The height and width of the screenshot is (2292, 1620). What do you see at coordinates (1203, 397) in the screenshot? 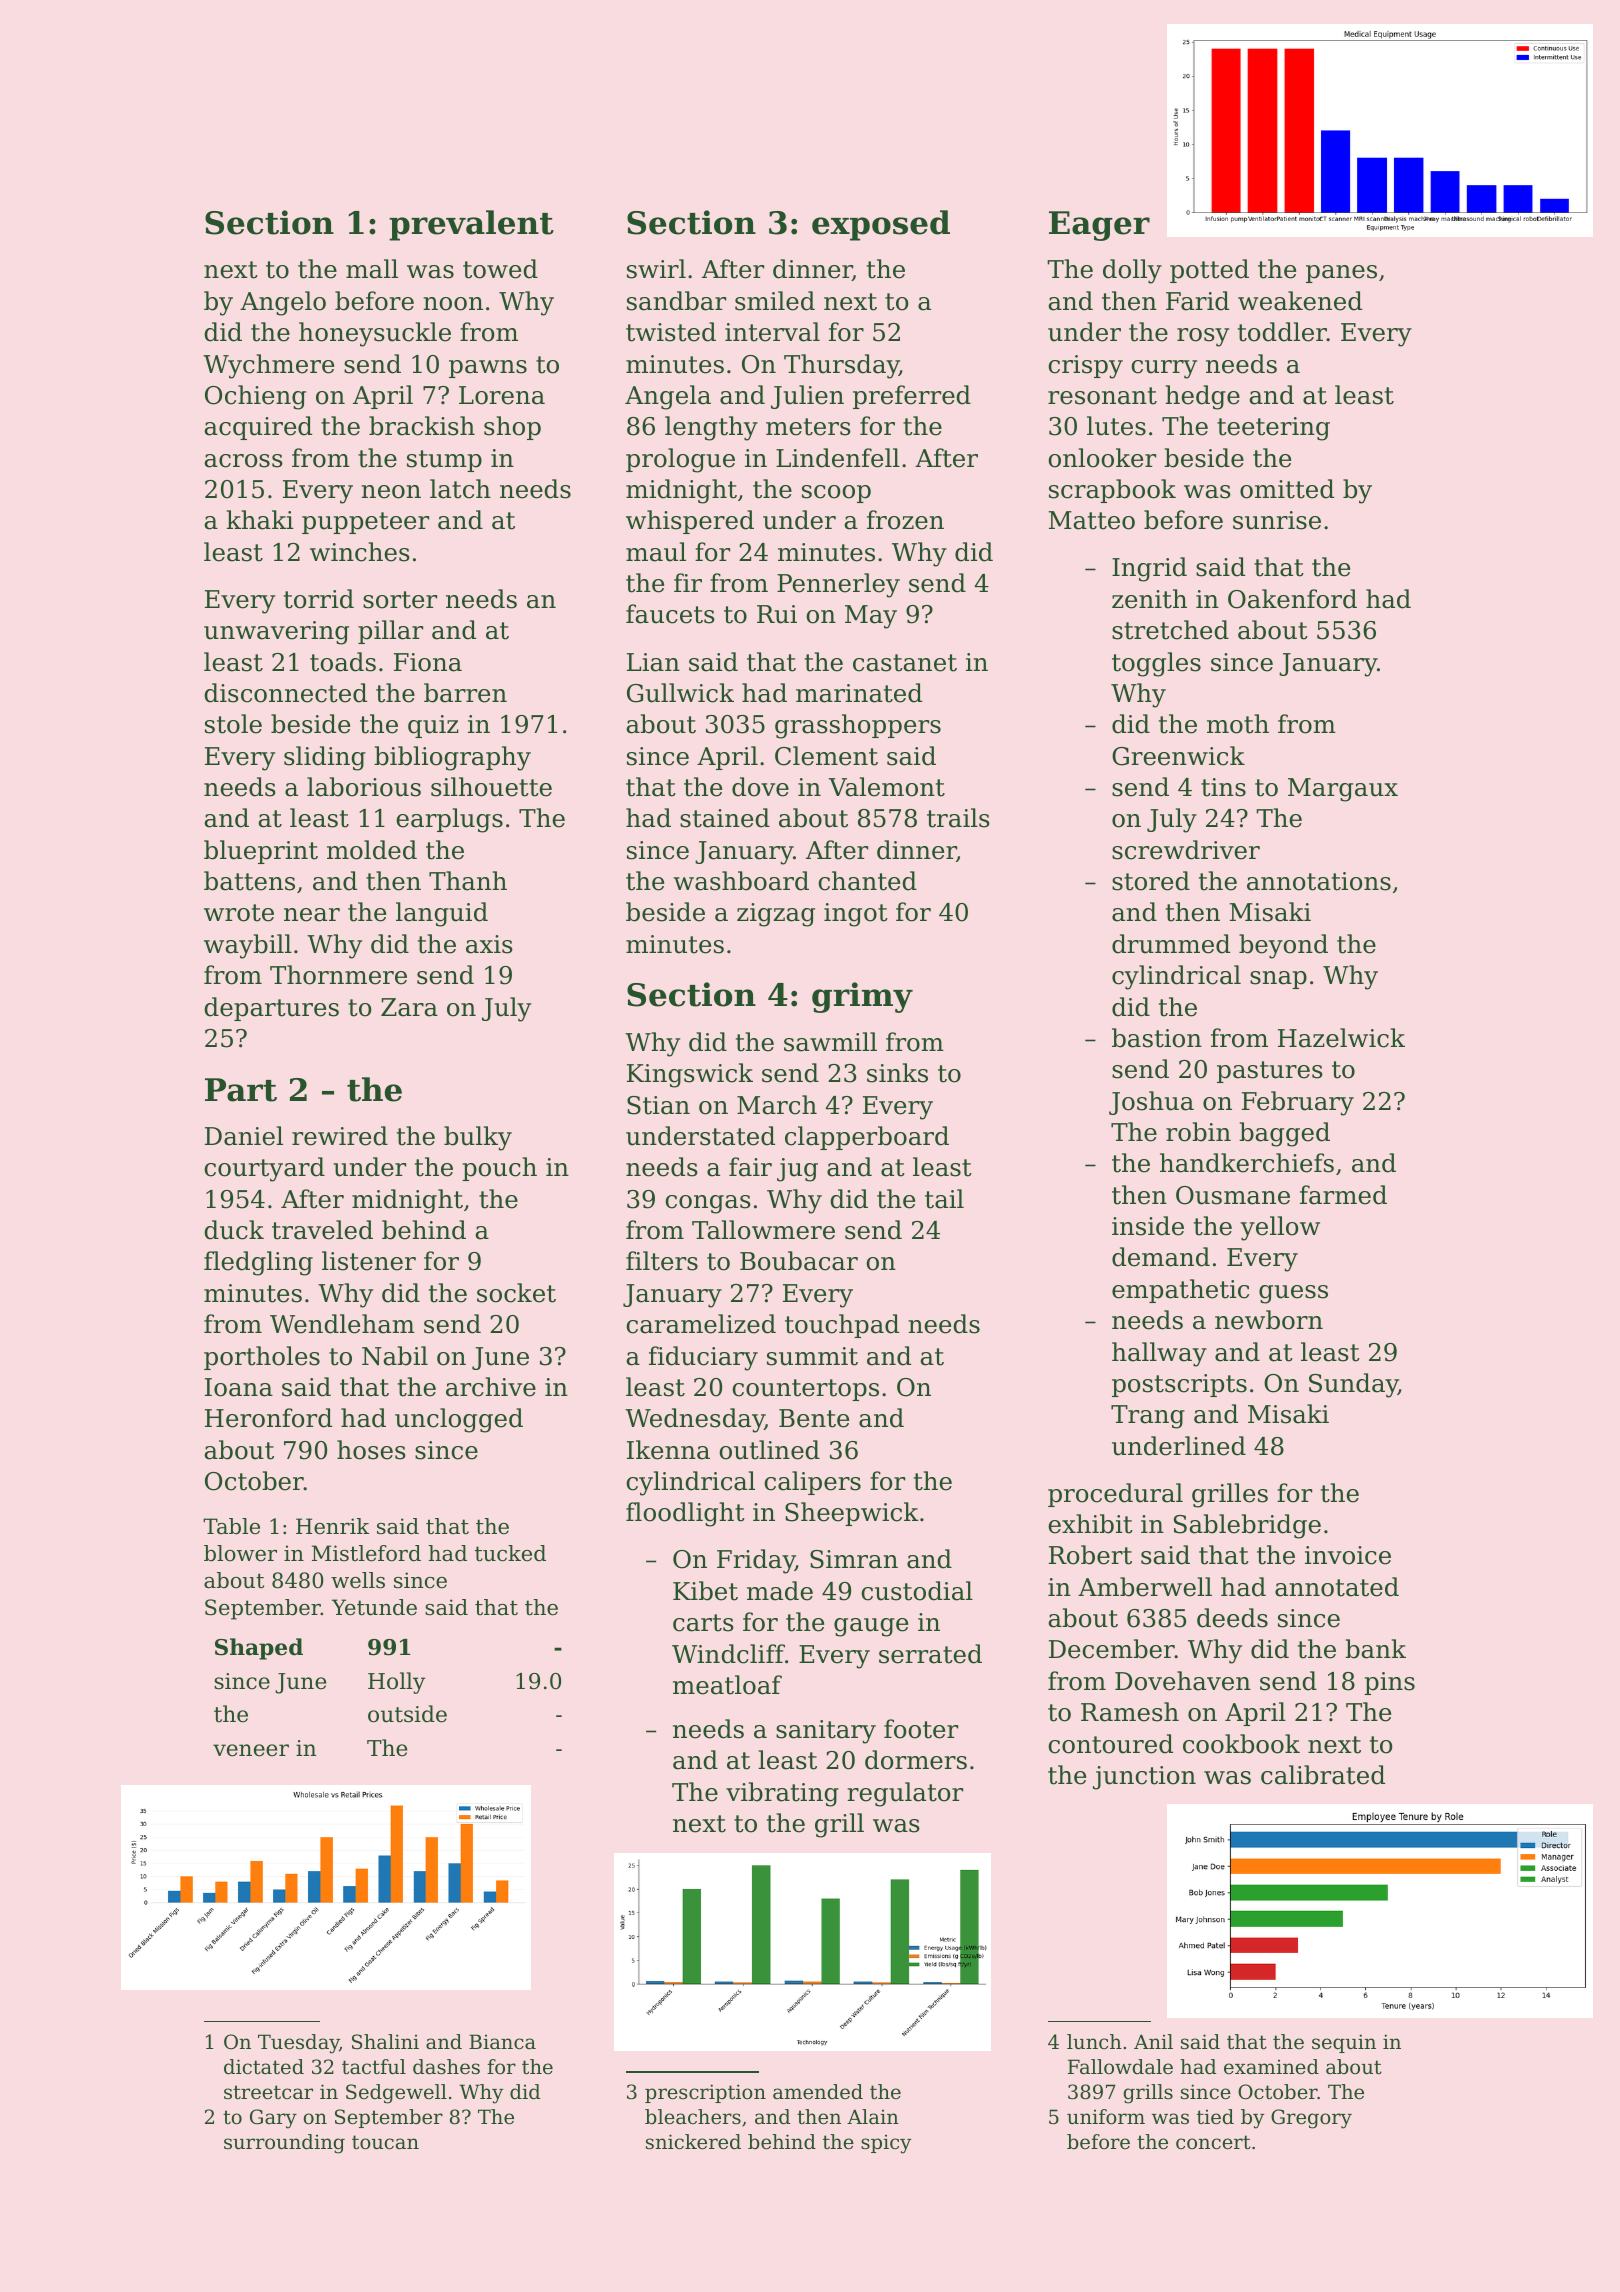
I see `hedge` at bounding box center [1203, 397].
